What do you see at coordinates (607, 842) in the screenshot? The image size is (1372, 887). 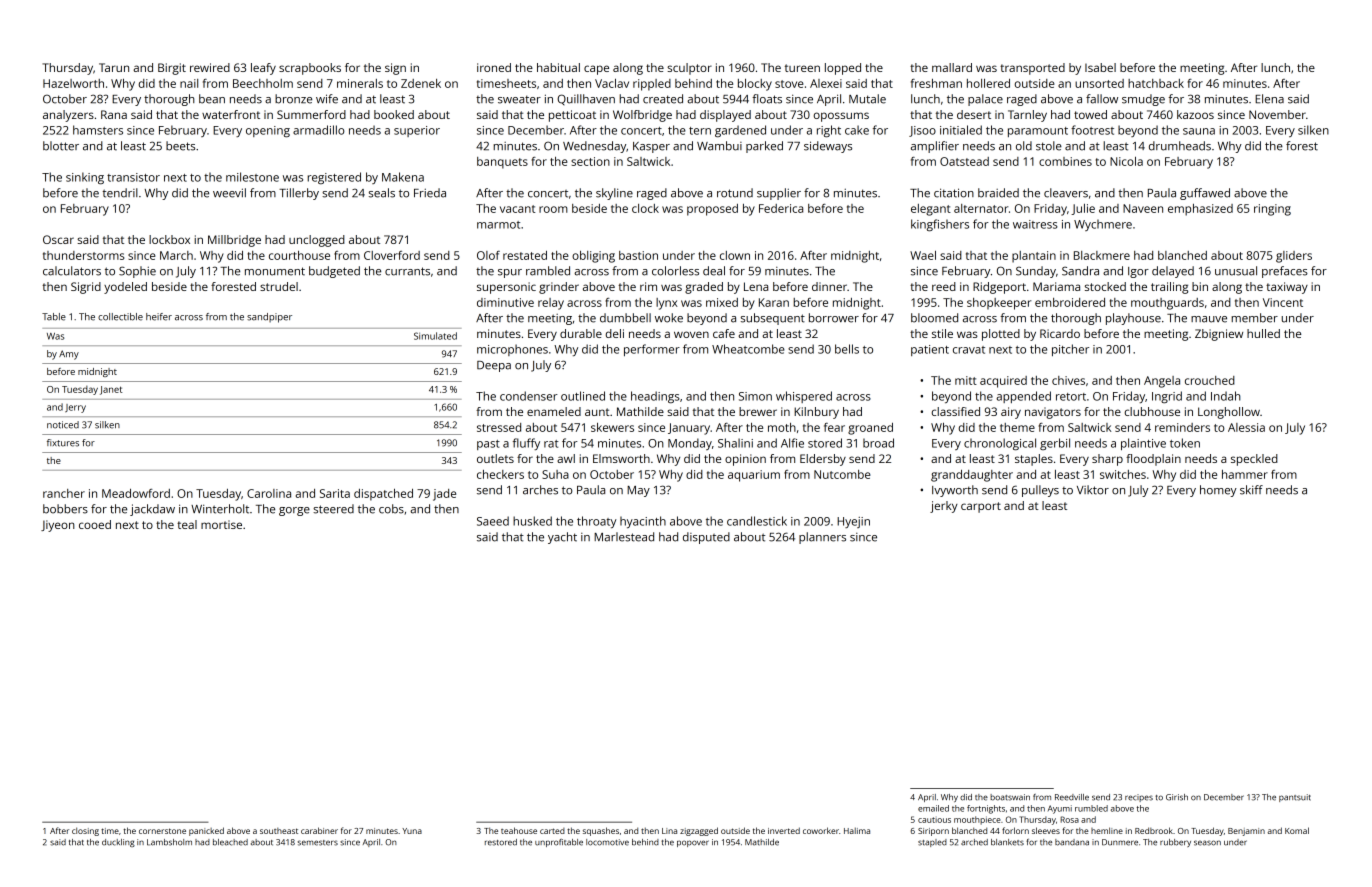 I see `locomotive` at bounding box center [607, 842].
